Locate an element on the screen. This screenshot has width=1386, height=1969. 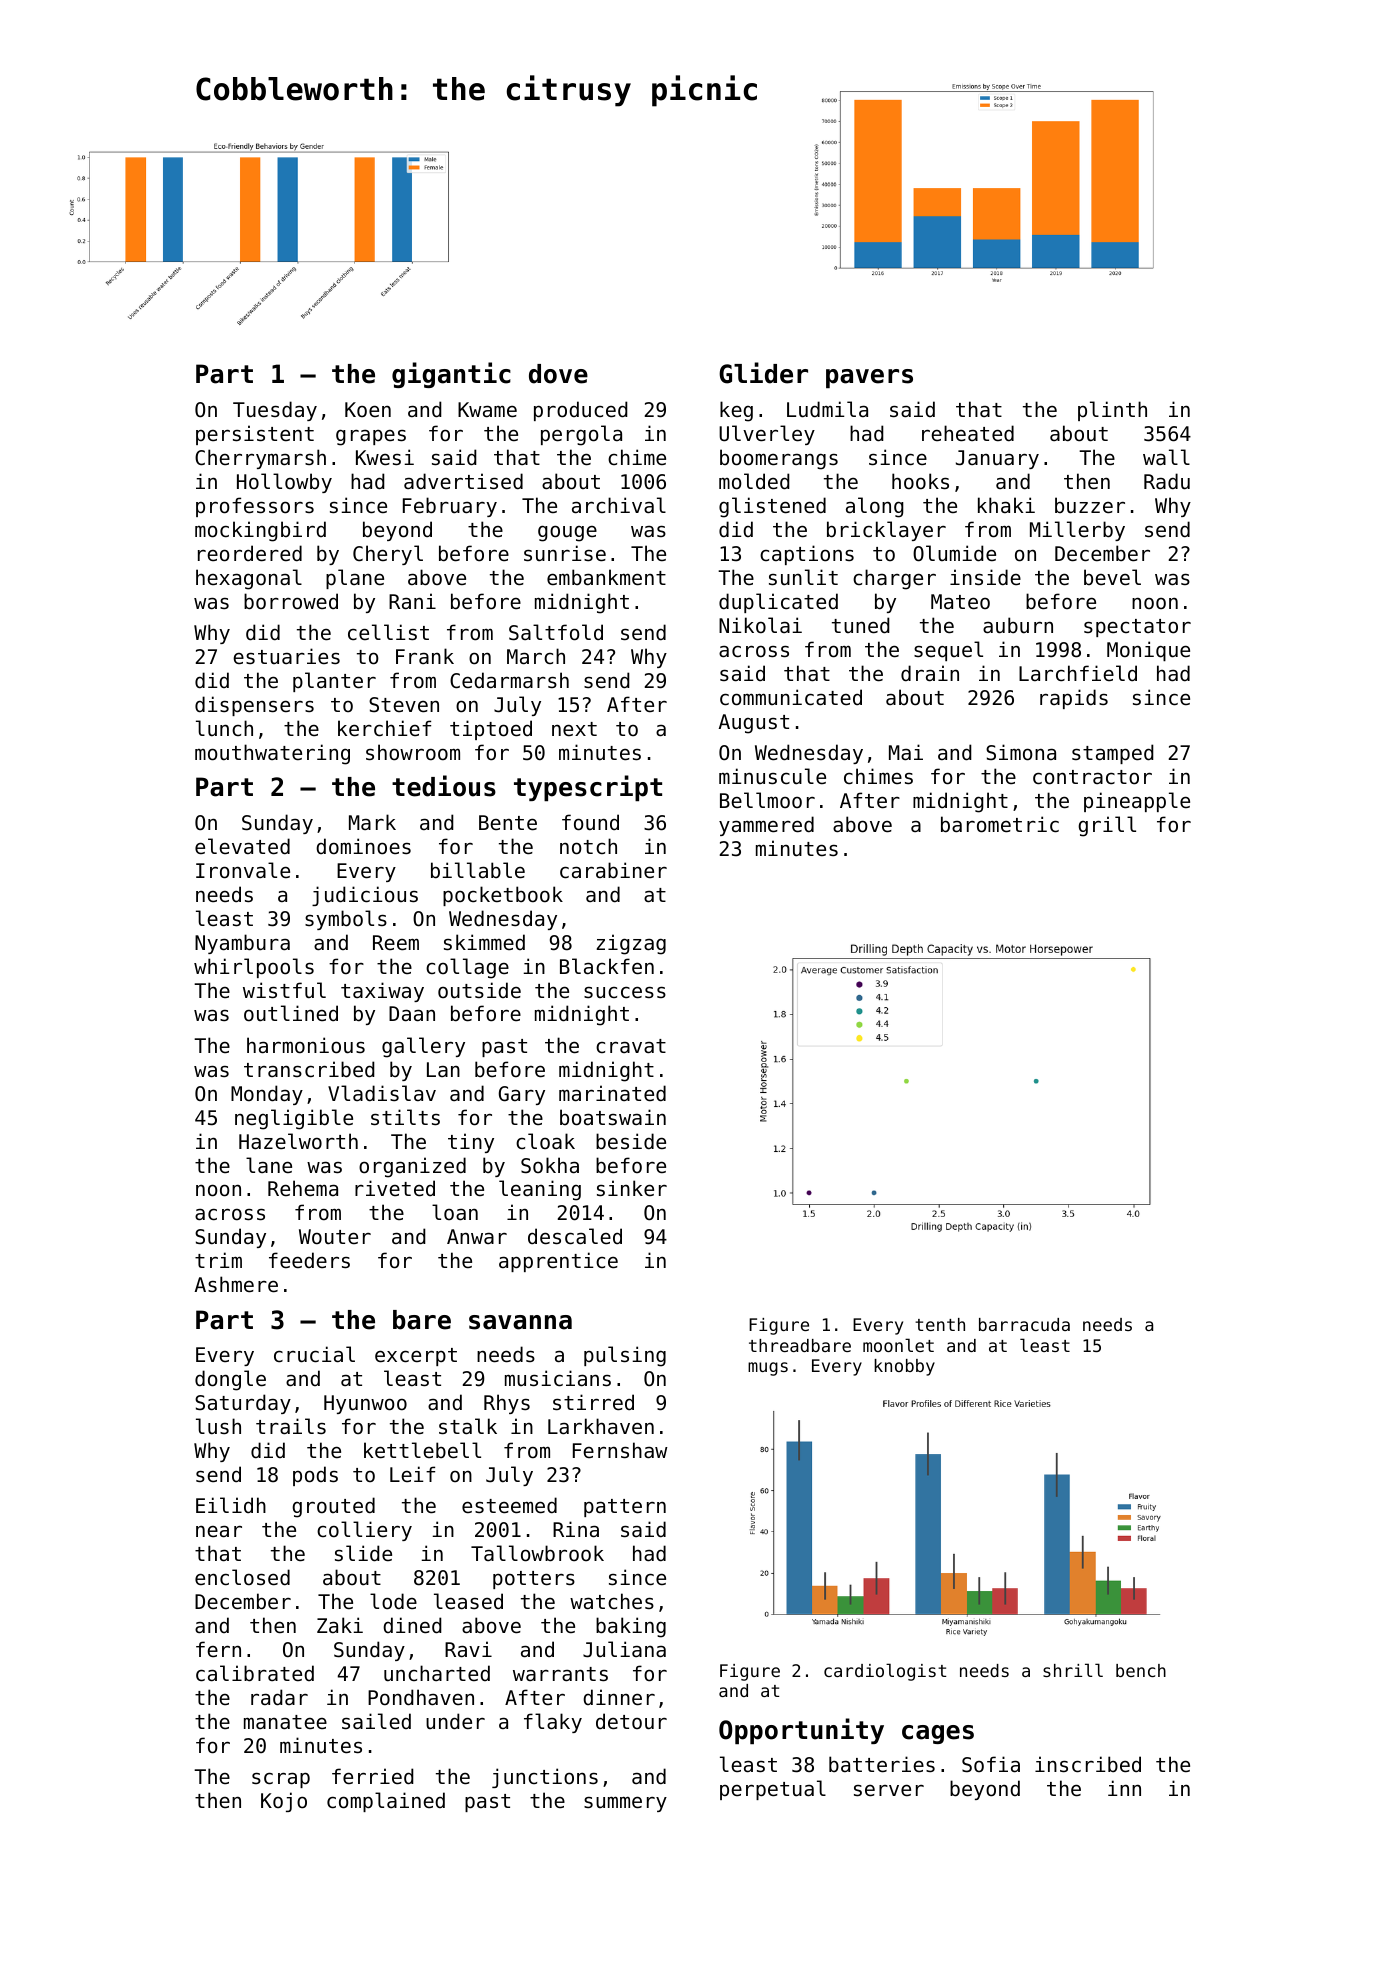
leased is located at coordinates (468, 1601).
